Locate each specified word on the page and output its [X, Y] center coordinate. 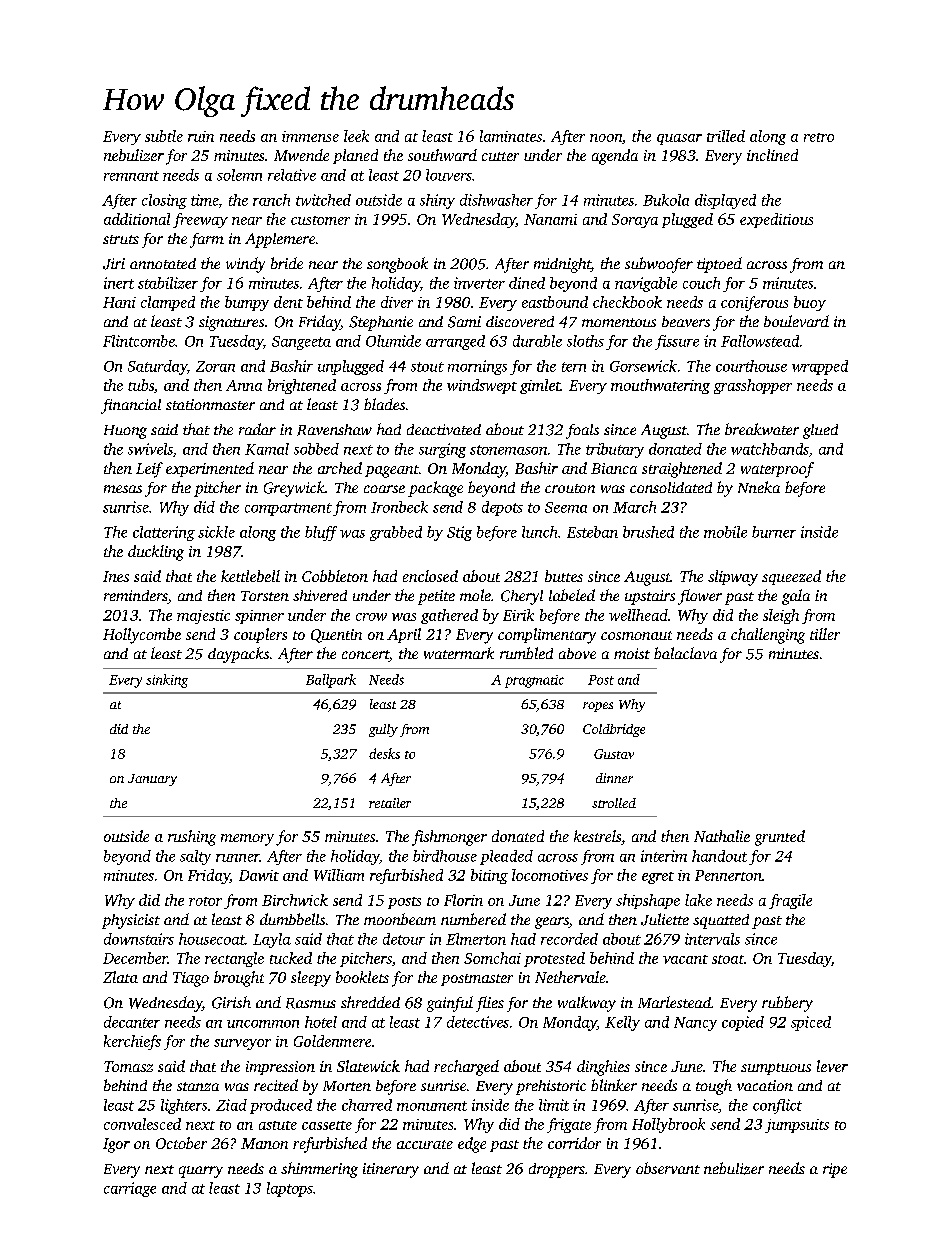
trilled [726, 136]
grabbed [396, 533]
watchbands [770, 449]
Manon [264, 1143]
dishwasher [496, 200]
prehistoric [551, 1087]
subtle [164, 136]
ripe [835, 1170]
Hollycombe [142, 636]
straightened [682, 470]
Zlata [120, 977]
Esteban [592, 532]
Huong [125, 432]
